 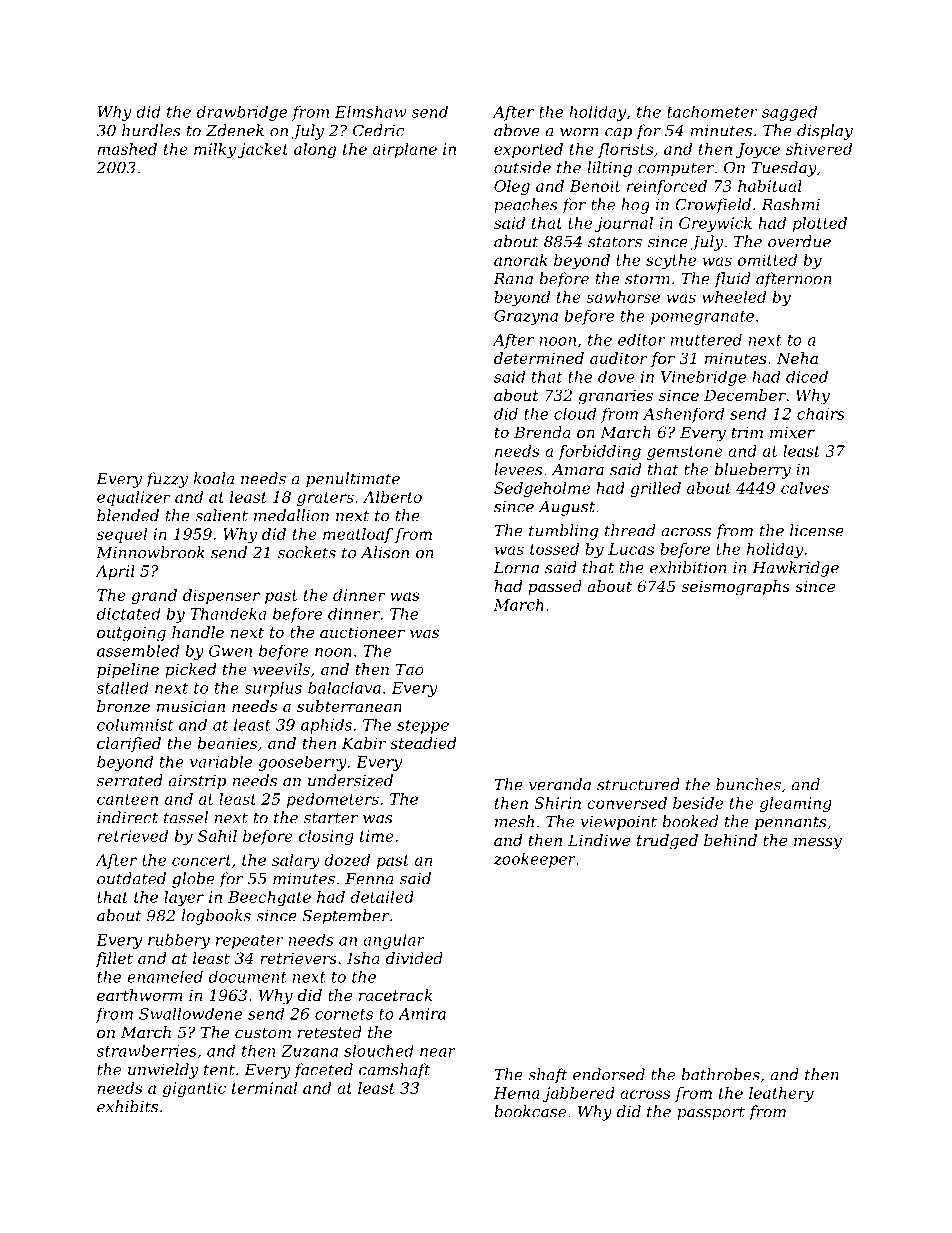 What do you see at coordinates (186, 817) in the screenshot?
I see `tassel` at bounding box center [186, 817].
